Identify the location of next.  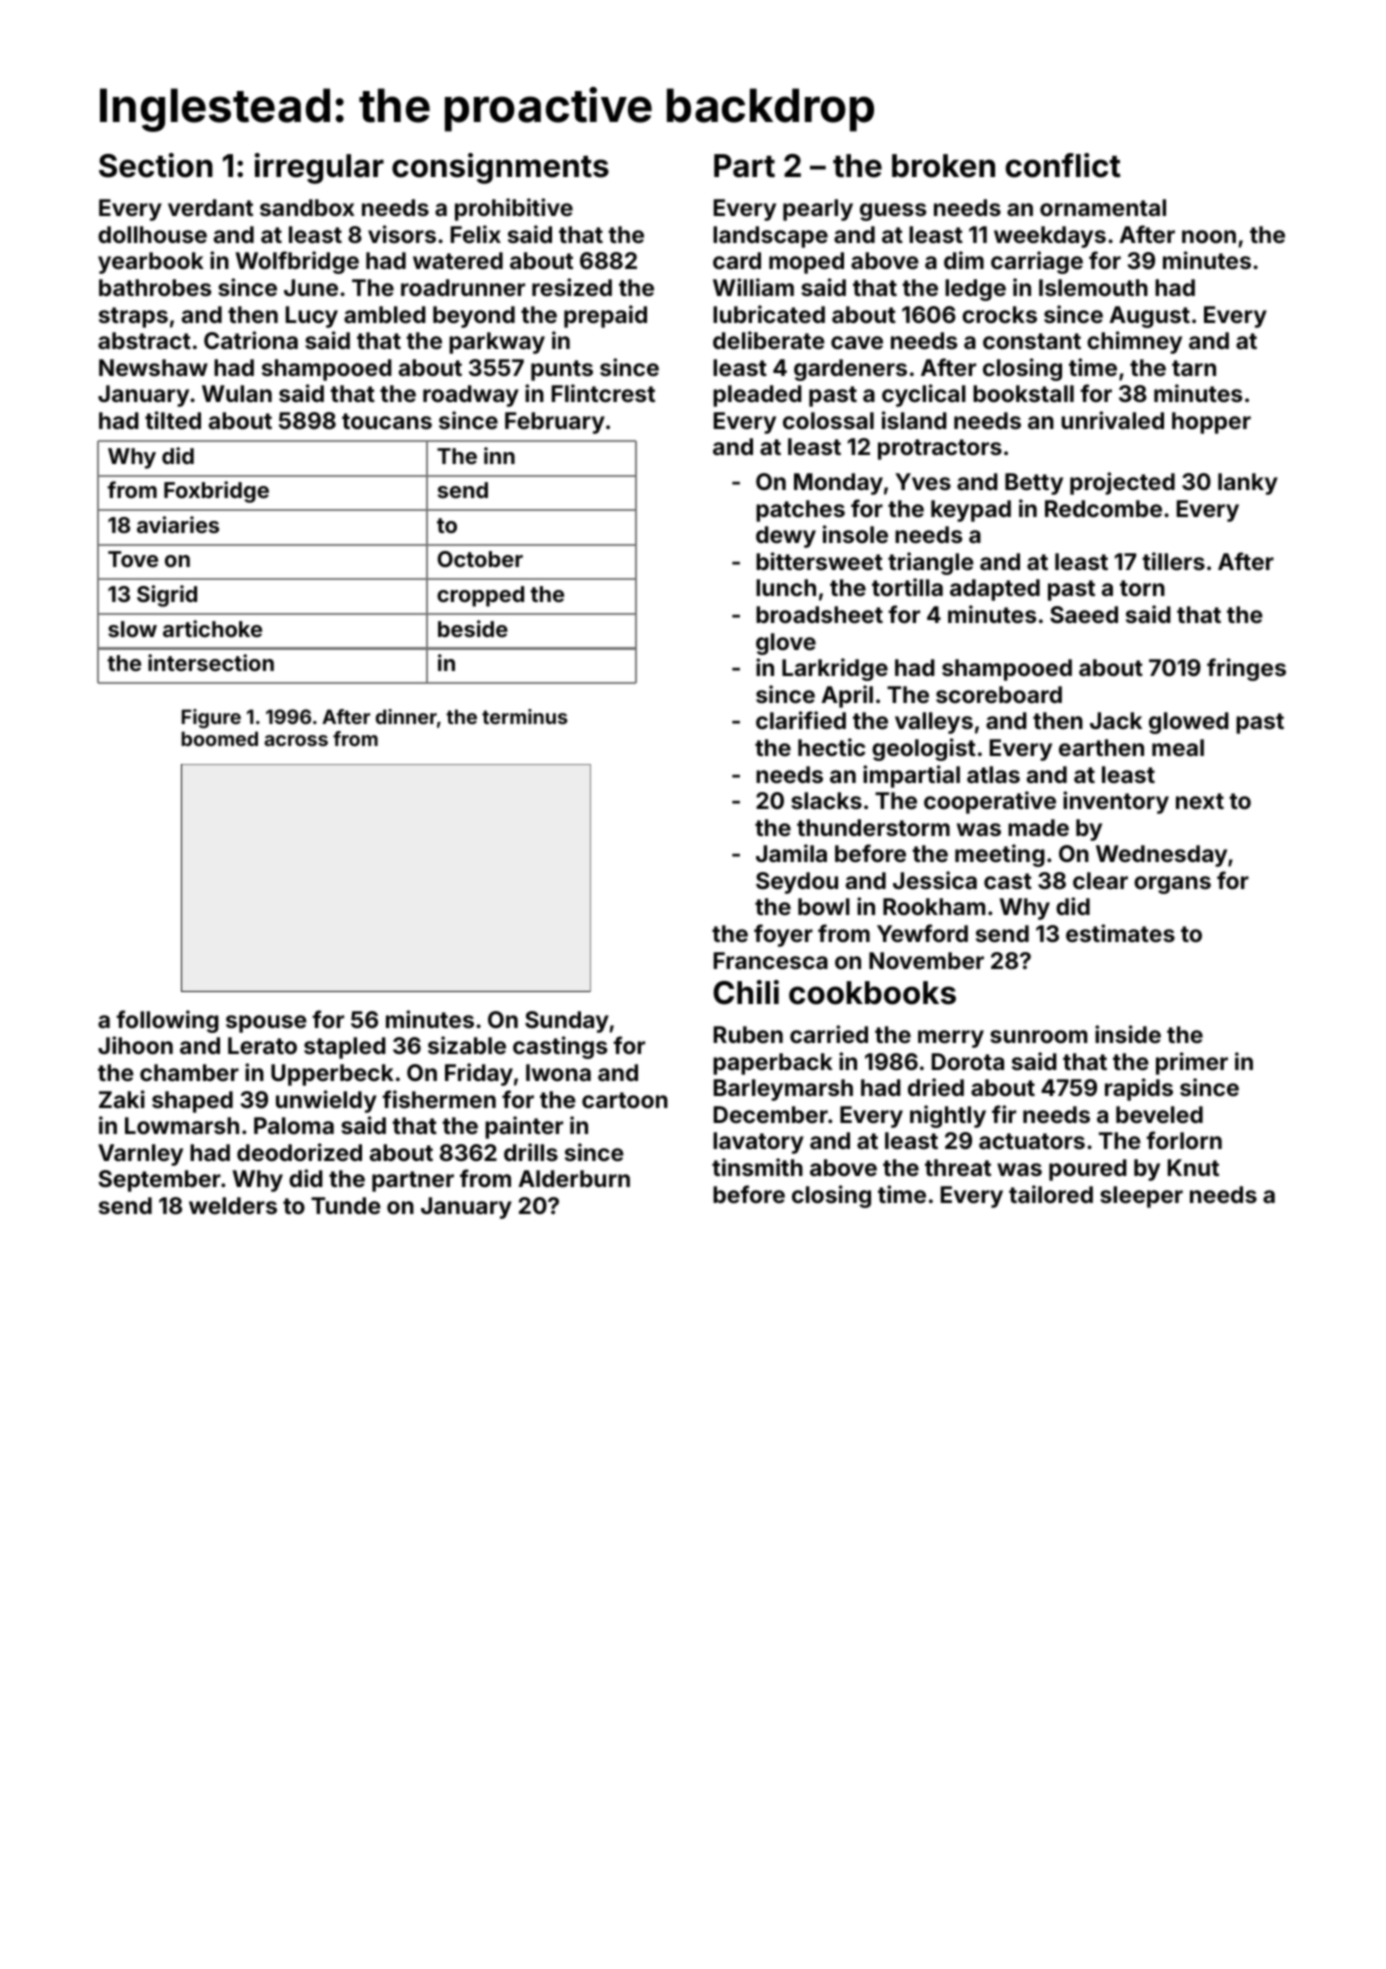
(1200, 801).
